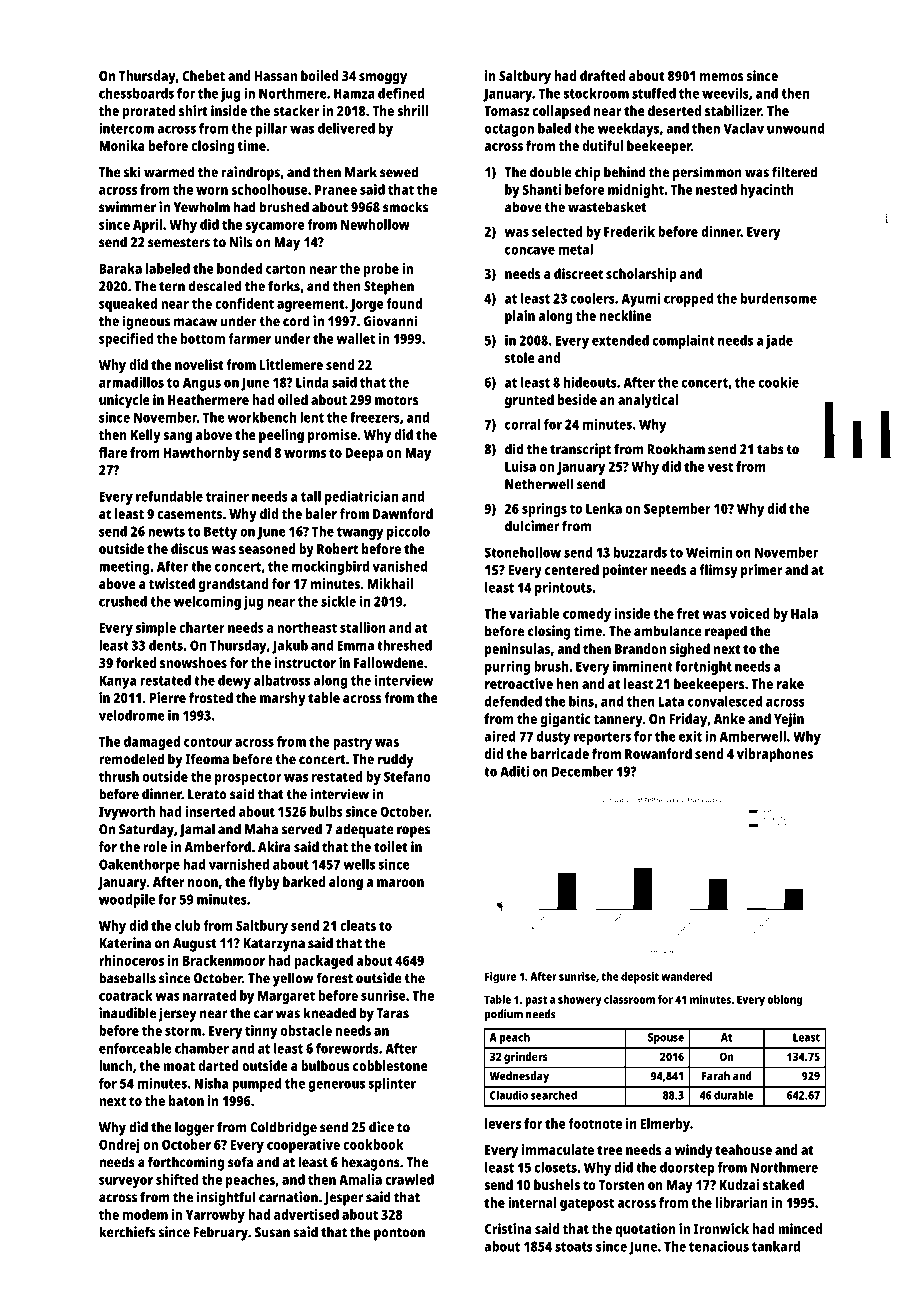 Image resolution: width=924 pixels, height=1314 pixels. I want to click on purring, so click(507, 668).
